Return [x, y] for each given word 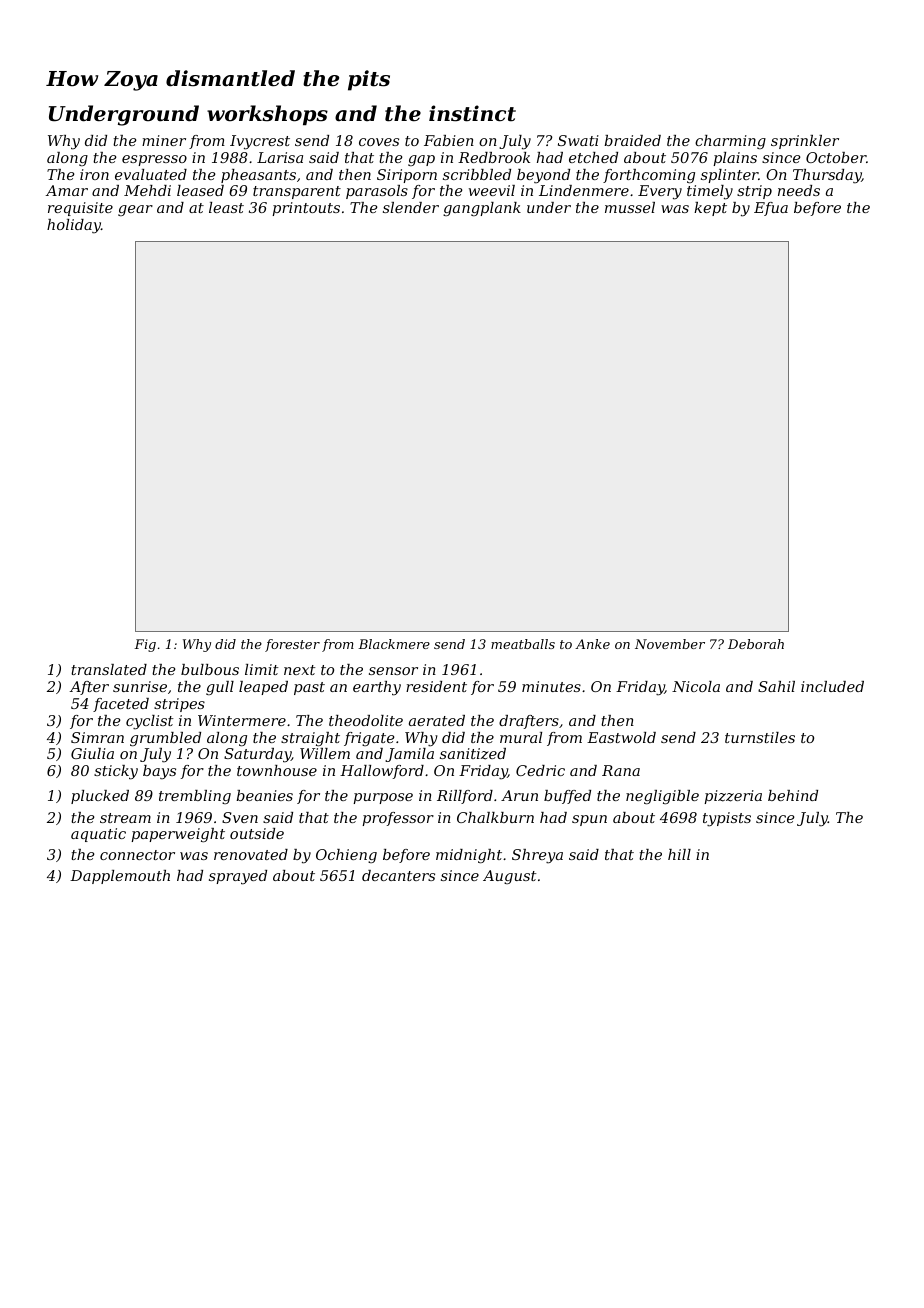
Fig [145, 645]
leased [200, 190]
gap [421, 160]
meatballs [523, 644]
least [226, 207]
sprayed [238, 877]
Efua [771, 209]
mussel [630, 207]
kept [710, 209]
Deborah [756, 644]
